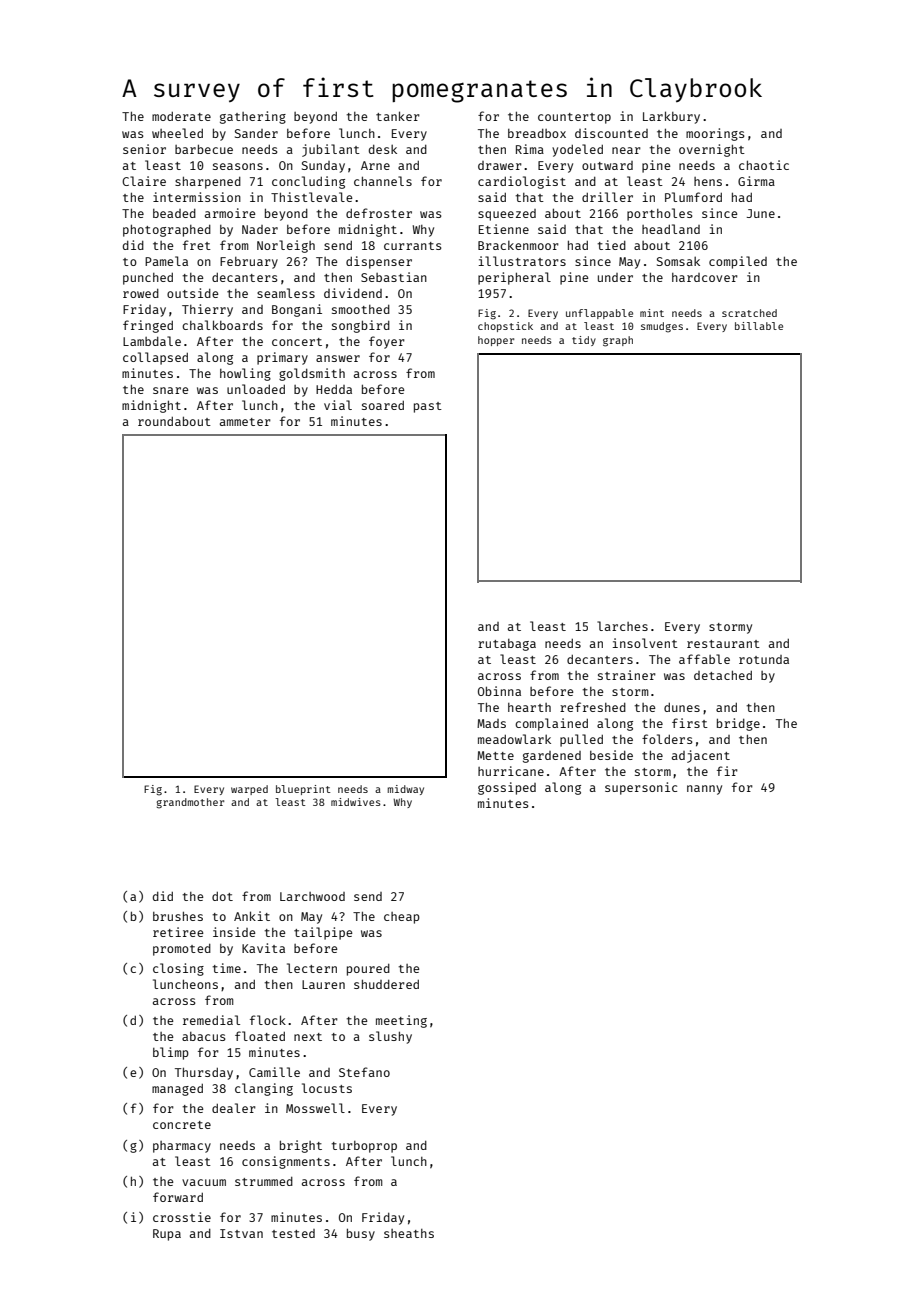 Image resolution: width=924 pixels, height=1308 pixels. I want to click on gardened, so click(552, 757).
